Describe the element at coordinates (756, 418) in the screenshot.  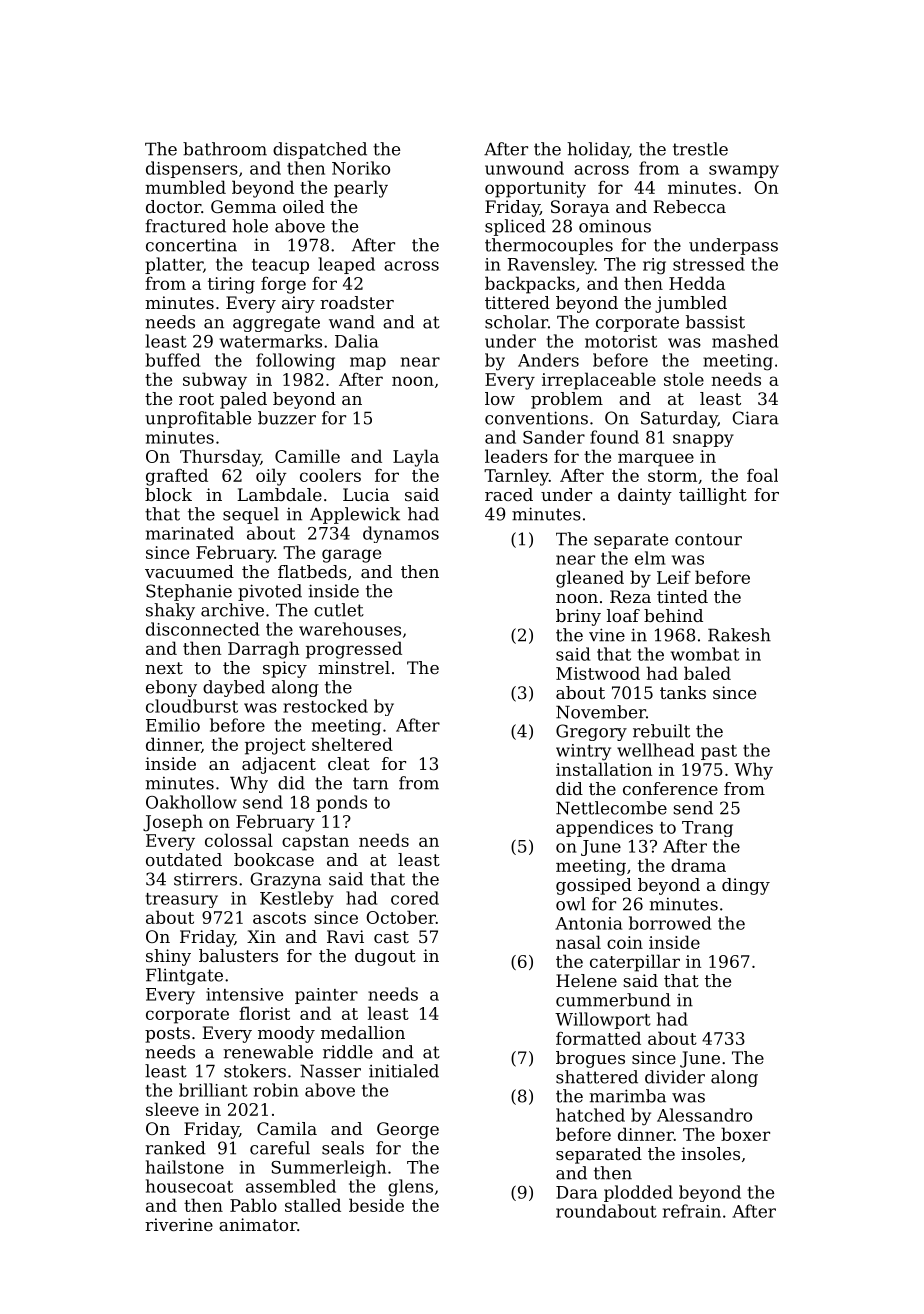
I see `Ciara` at that location.
